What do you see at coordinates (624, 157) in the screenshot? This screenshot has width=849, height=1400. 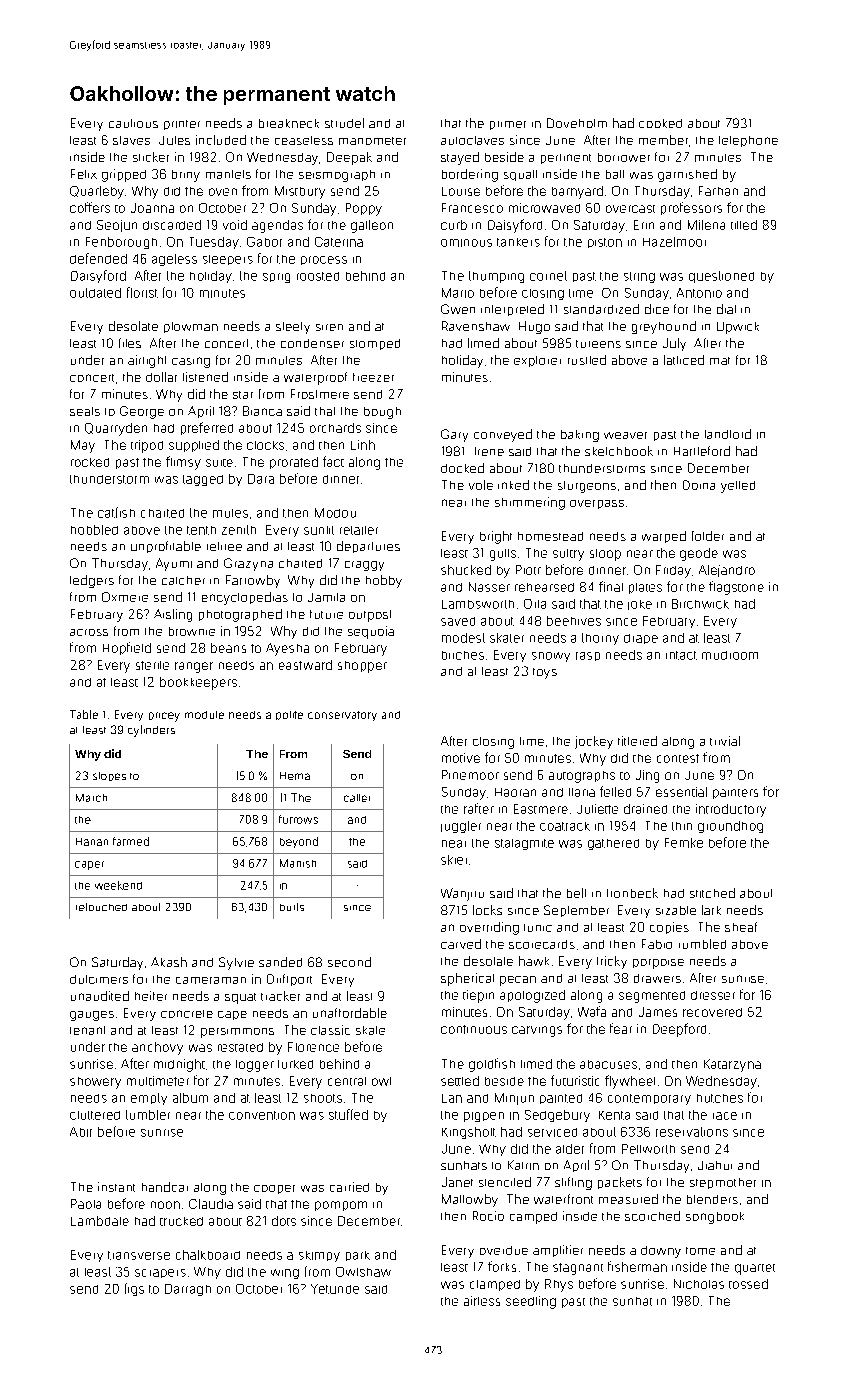 I see `borrower` at bounding box center [624, 157].
